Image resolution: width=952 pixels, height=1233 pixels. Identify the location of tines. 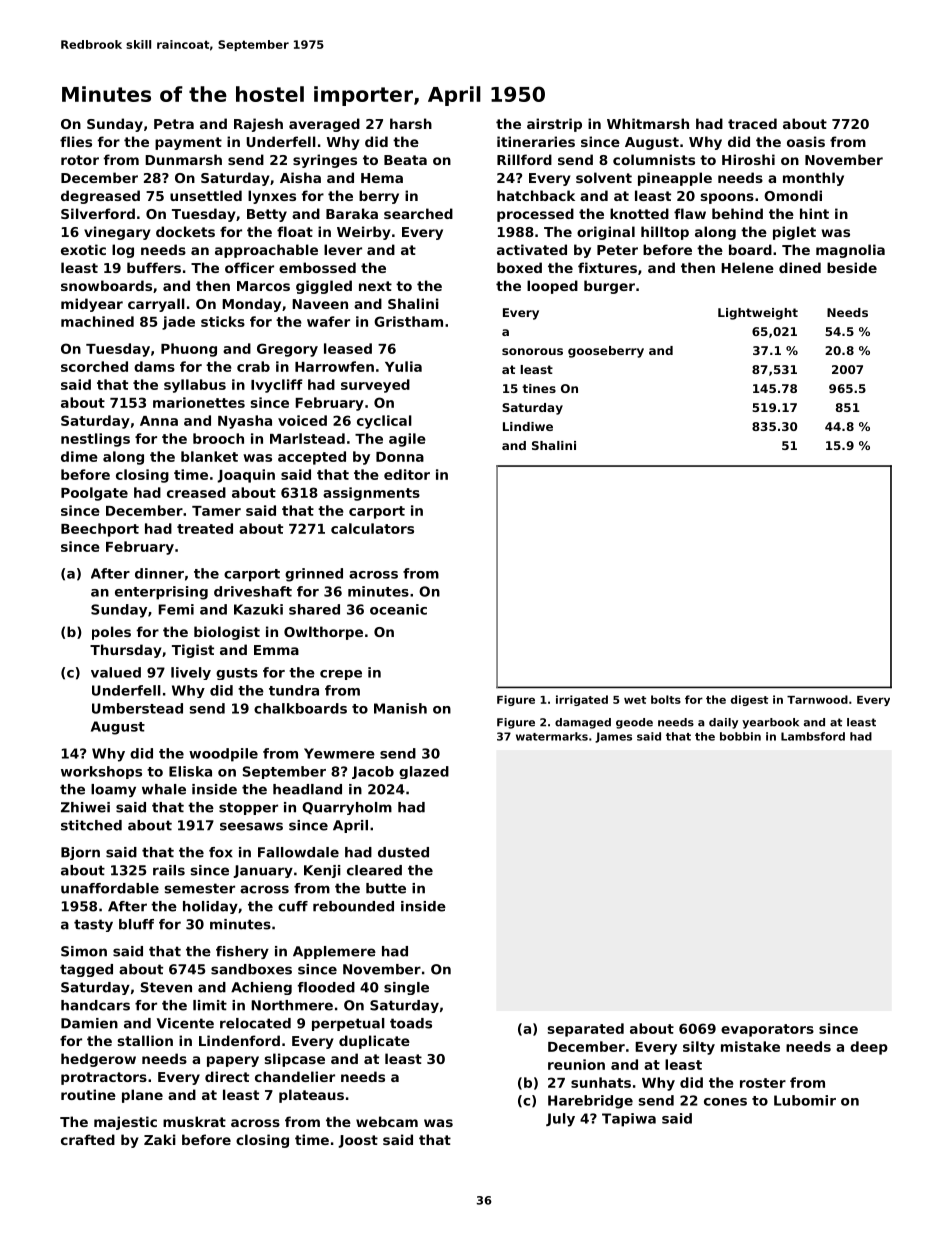
(539, 388).
